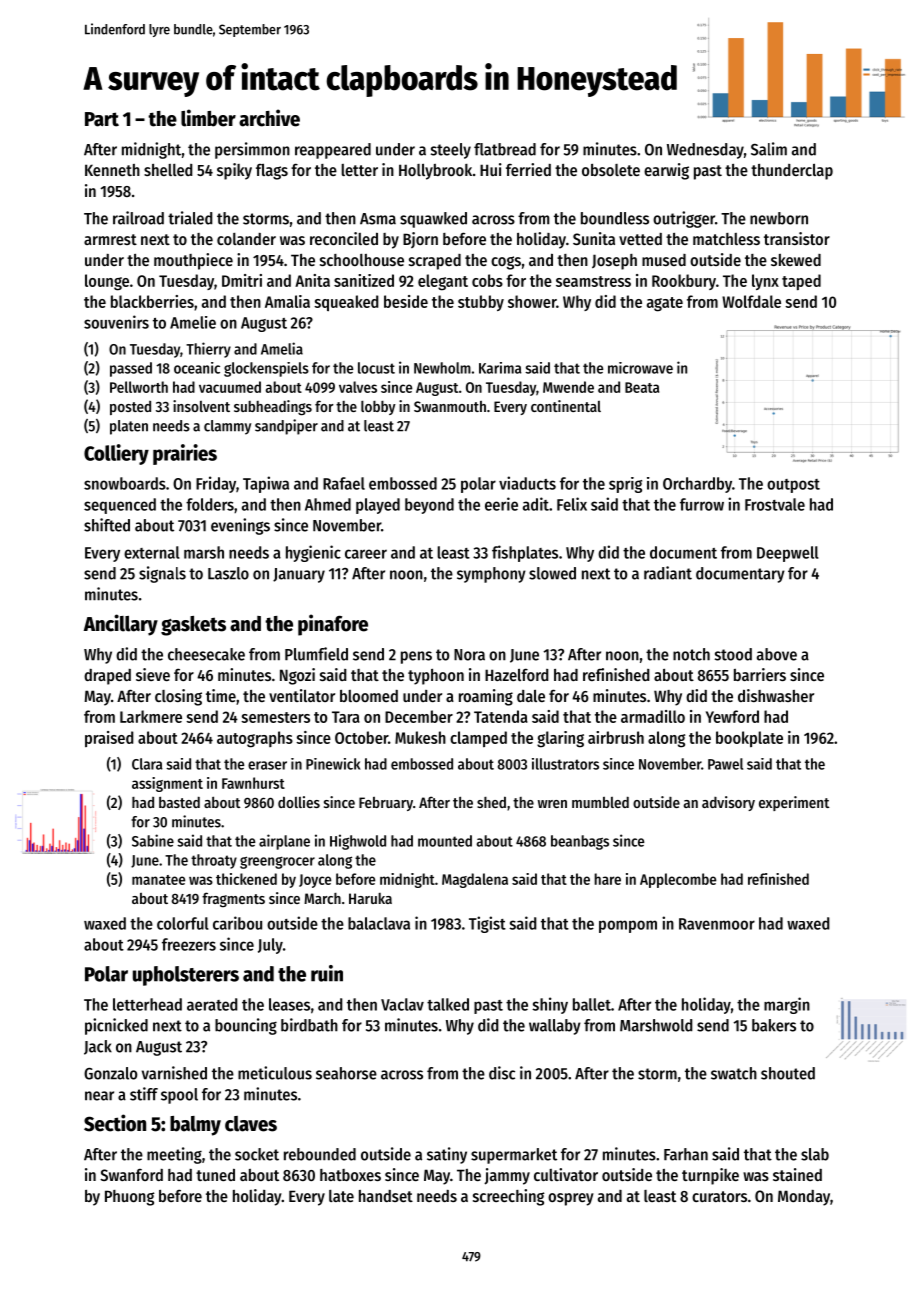 The height and width of the document is (1308, 924). I want to click on beyond, so click(429, 506).
